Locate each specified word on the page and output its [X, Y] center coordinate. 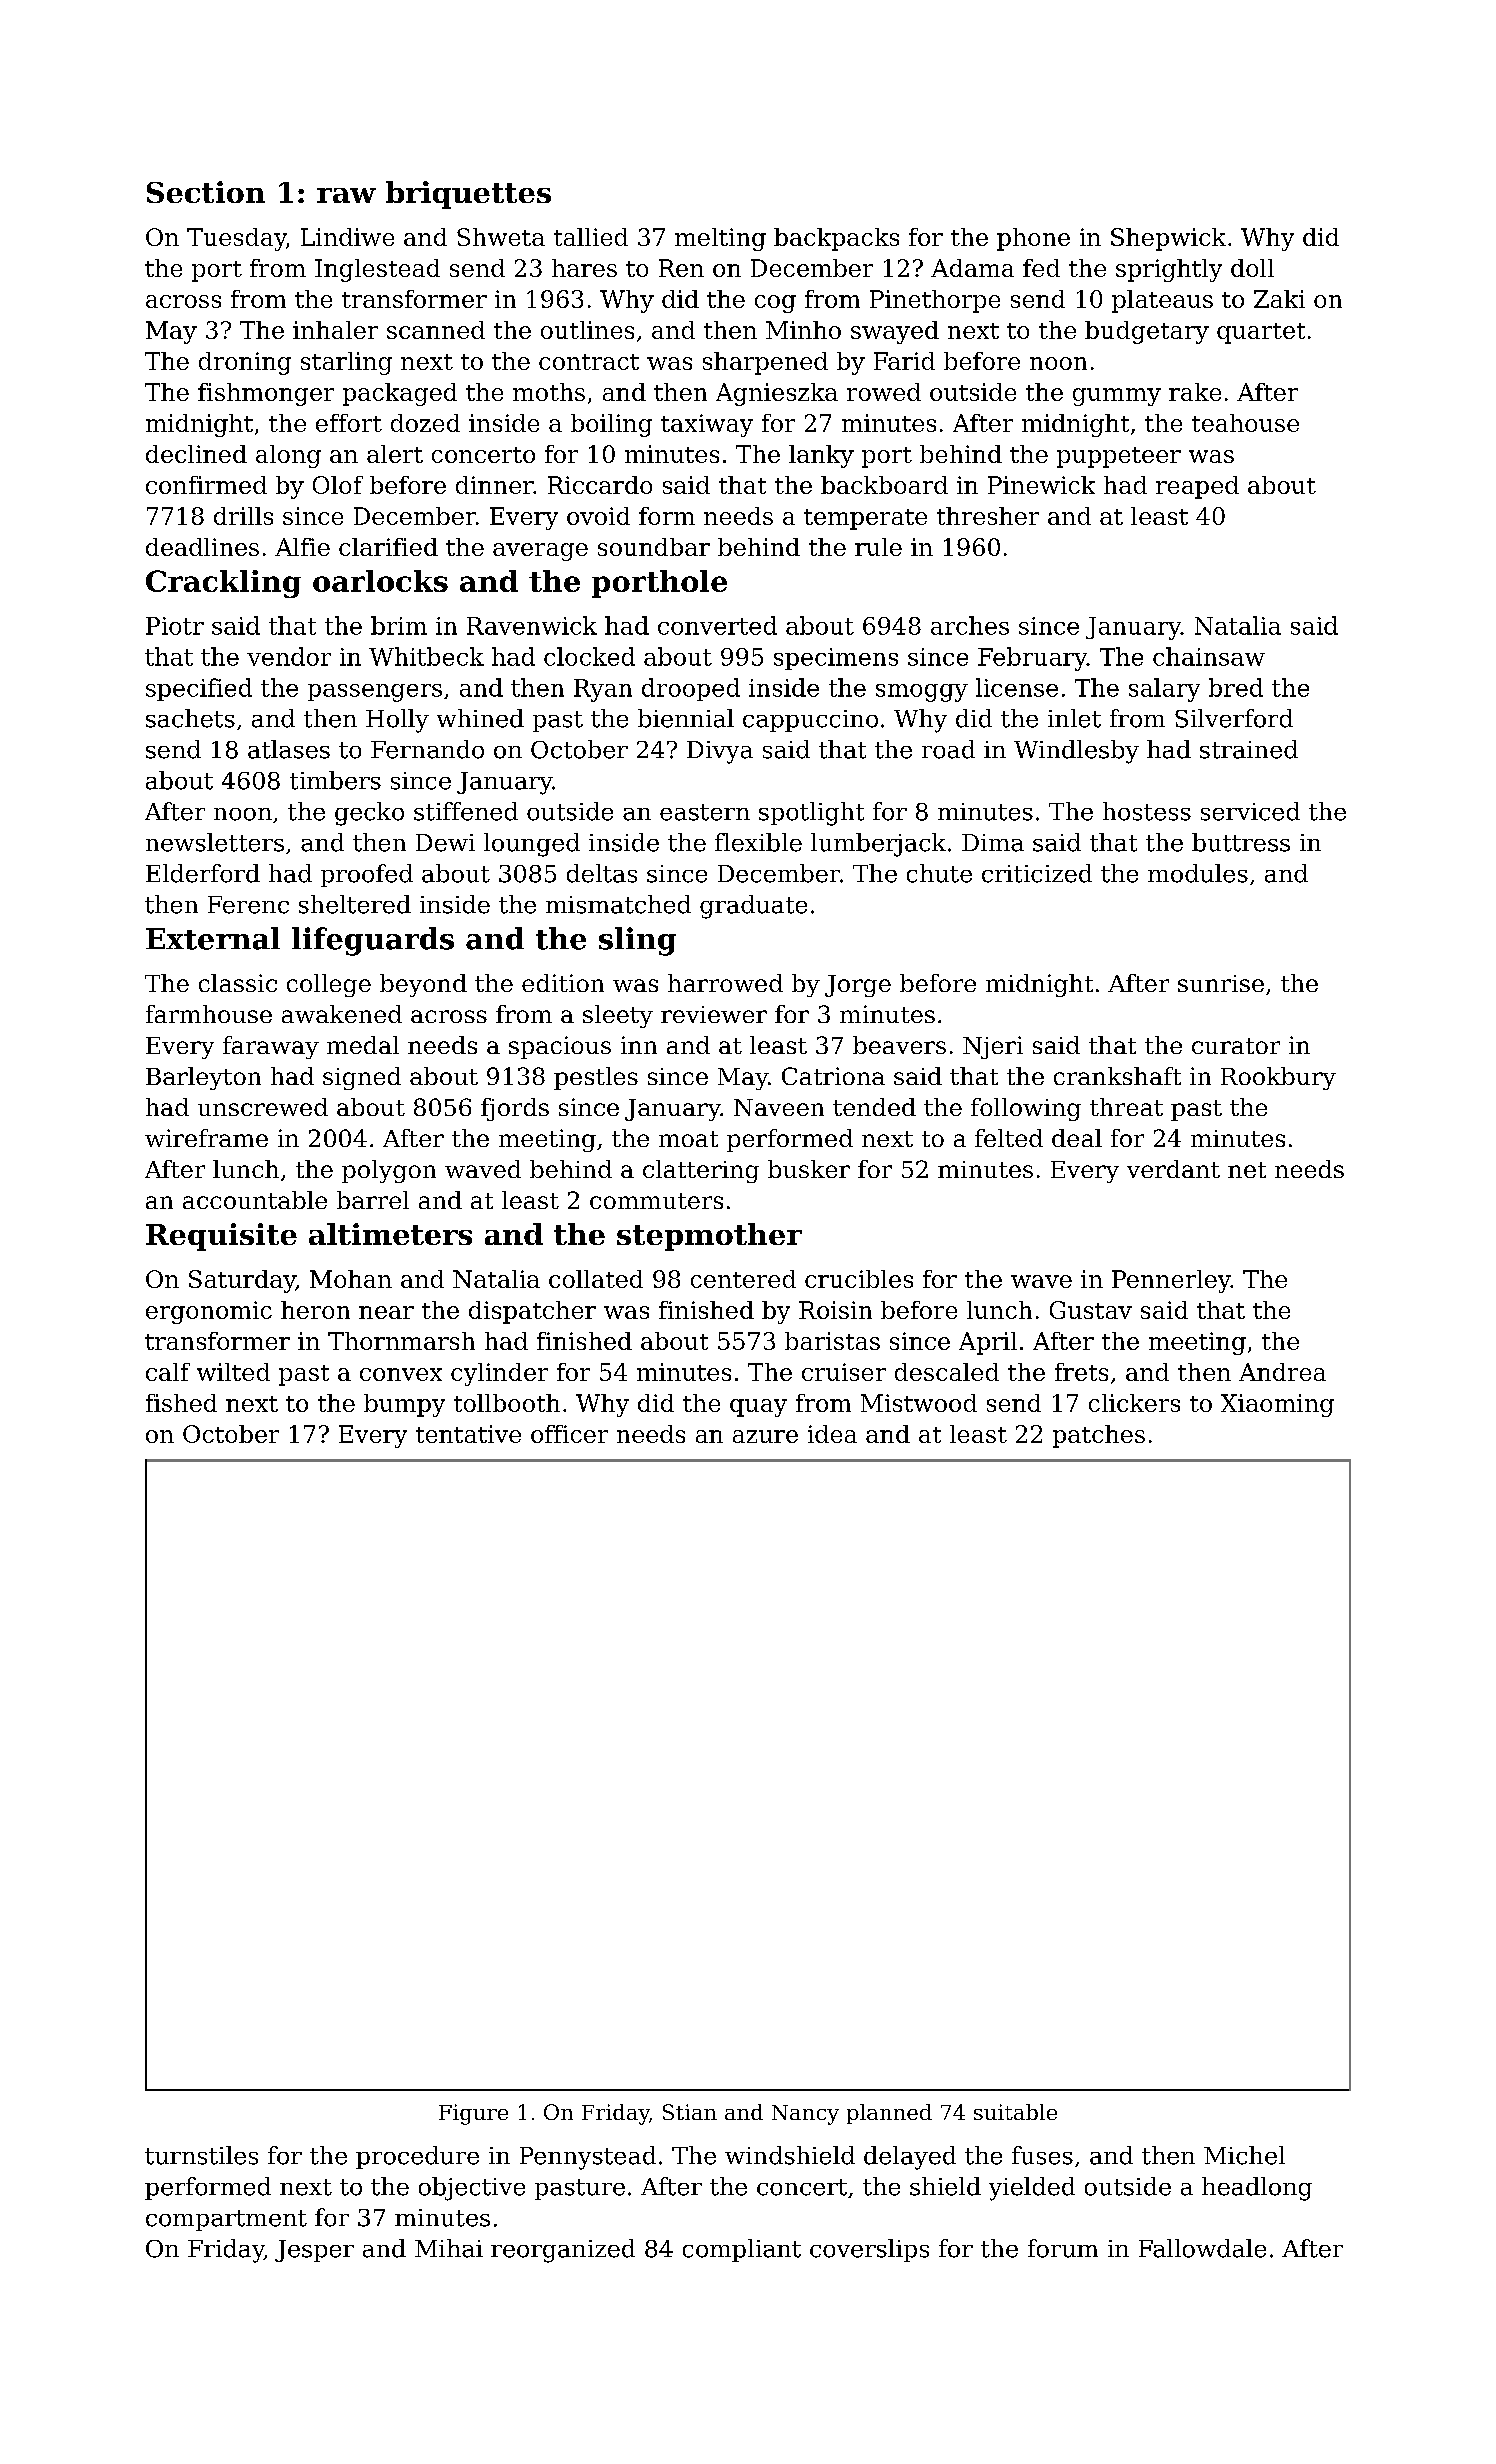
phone [1033, 239]
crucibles [859, 1279]
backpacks [836, 239]
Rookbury [1278, 1078]
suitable [1015, 2112]
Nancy [805, 2115]
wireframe [206, 1138]
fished [181, 1403]
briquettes [468, 195]
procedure [417, 2157]
